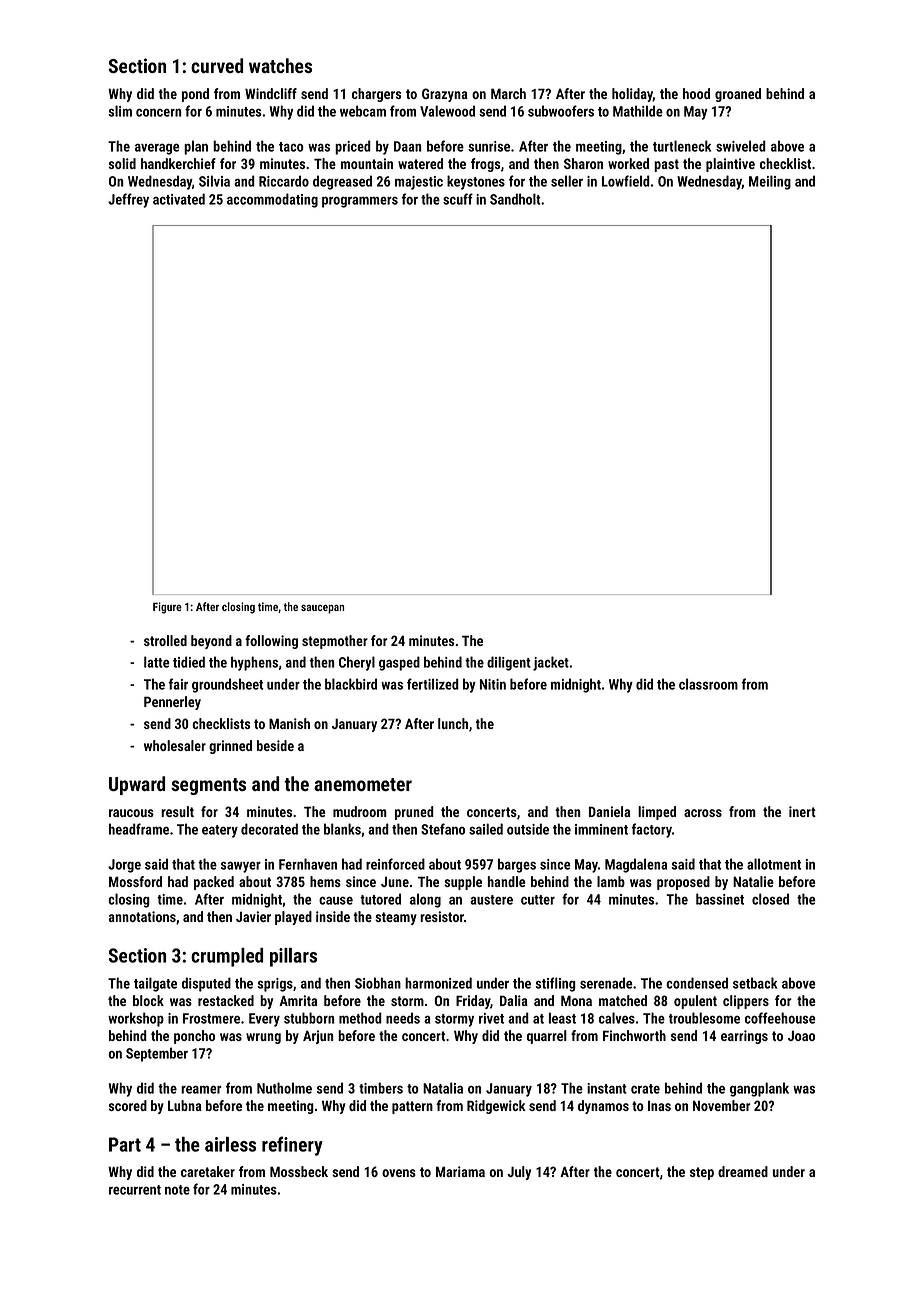 The image size is (924, 1308). Describe the element at coordinates (528, 829) in the image. I see `outside` at that location.
